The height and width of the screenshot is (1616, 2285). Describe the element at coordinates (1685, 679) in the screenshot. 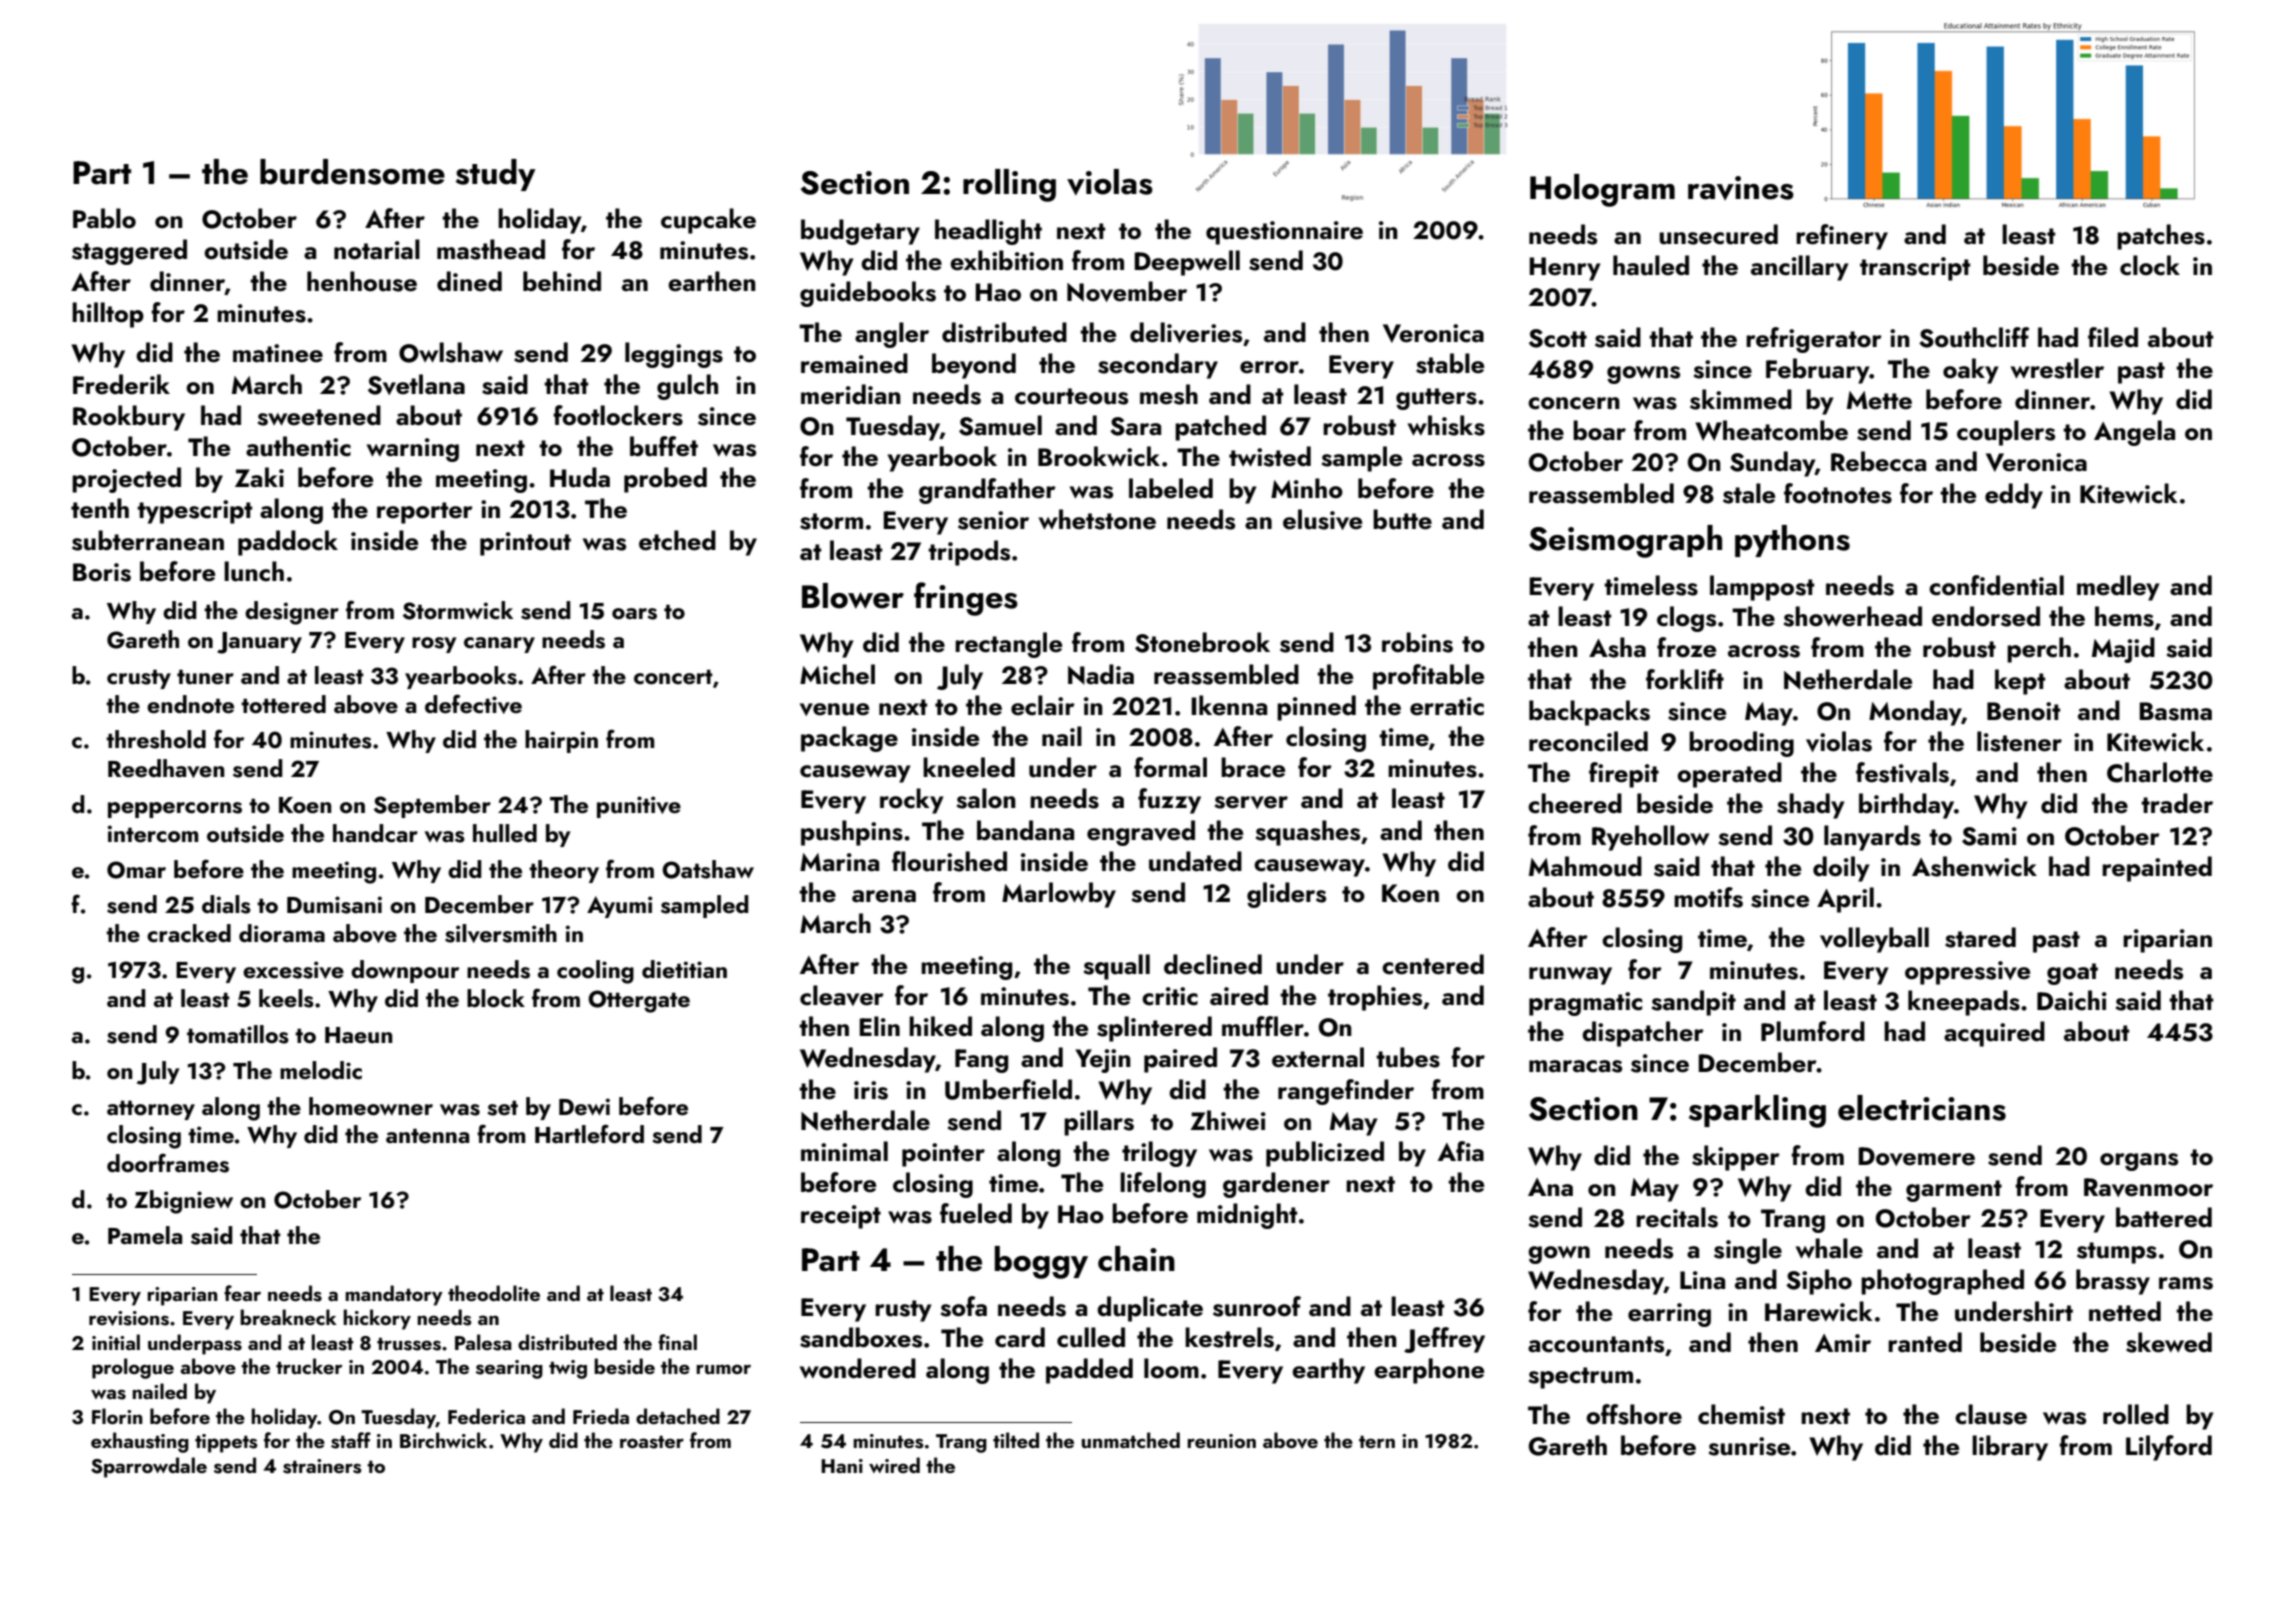

I see `forklift` at that location.
